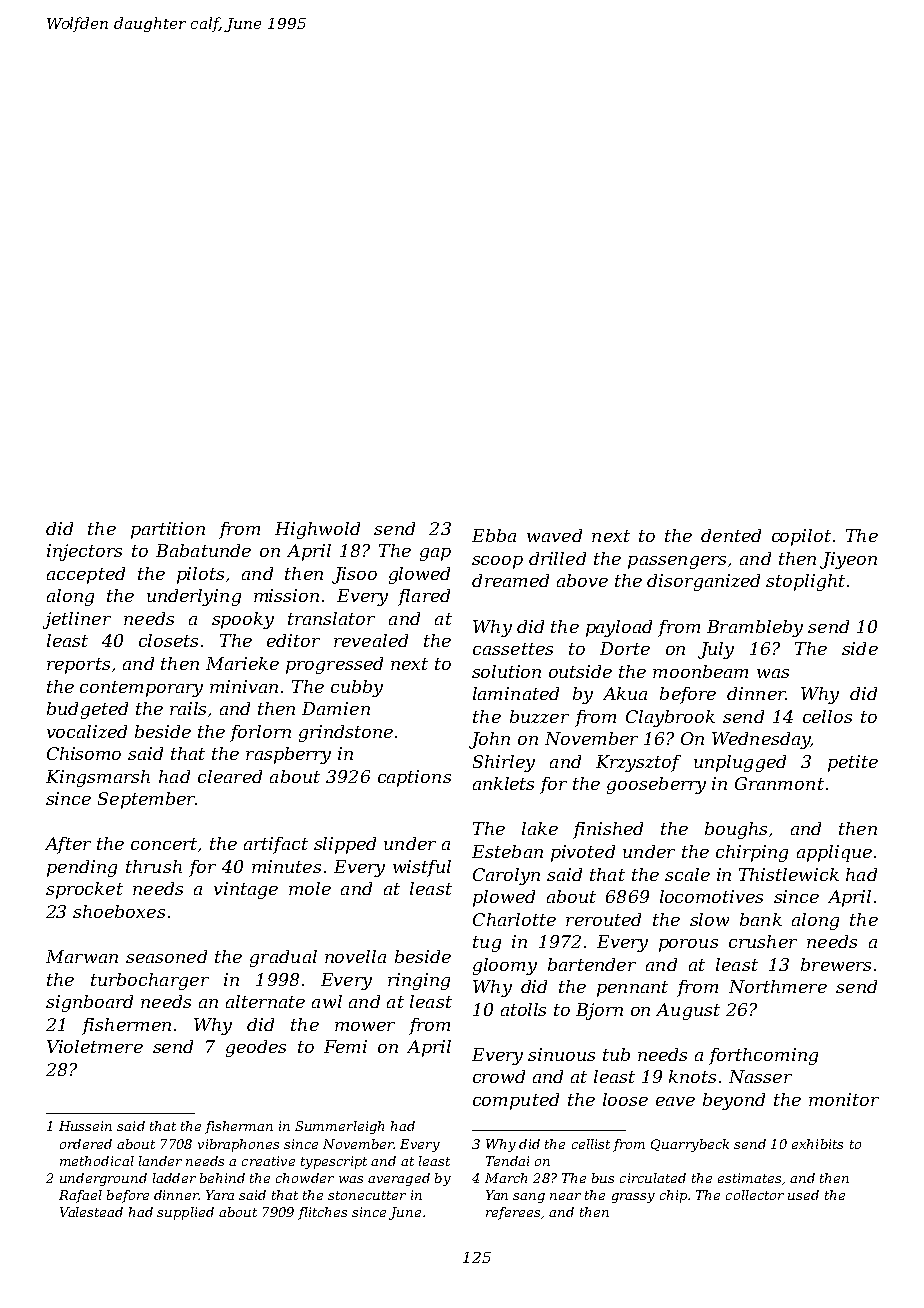 The width and height of the screenshot is (924, 1308). Describe the element at coordinates (801, 537) in the screenshot. I see `copilot` at that location.
